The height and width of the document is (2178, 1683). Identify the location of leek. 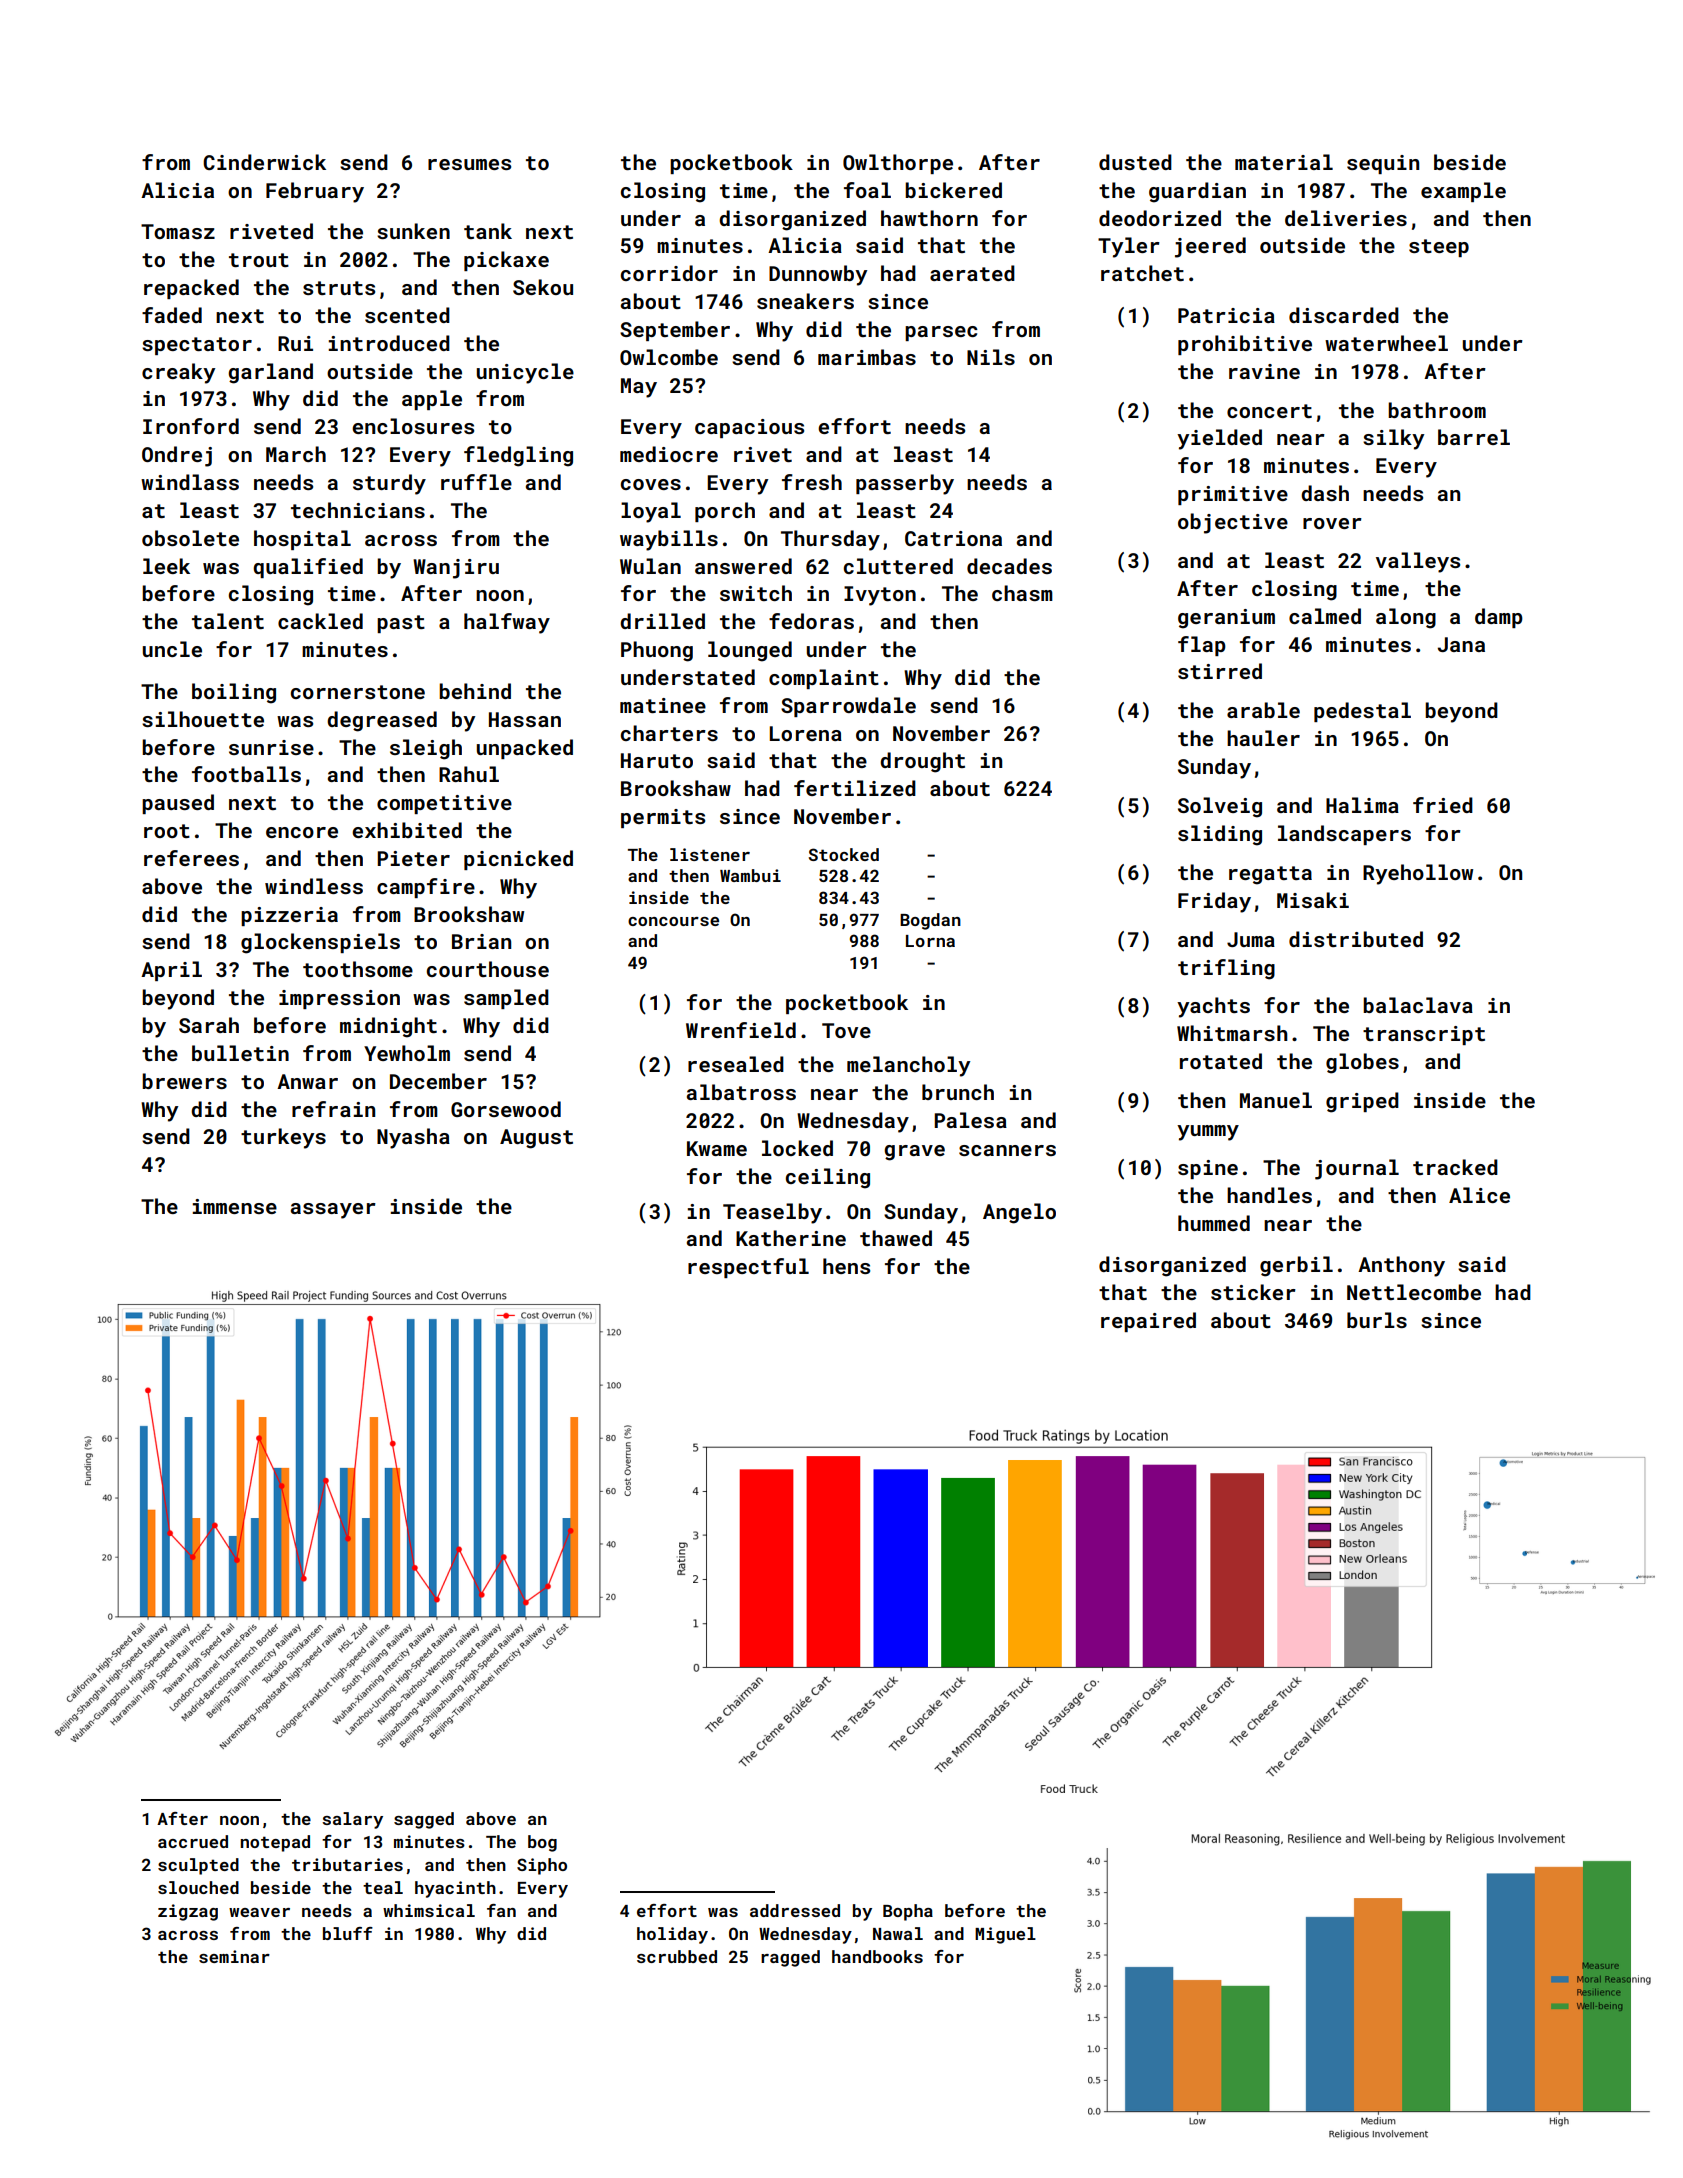
(166, 566).
